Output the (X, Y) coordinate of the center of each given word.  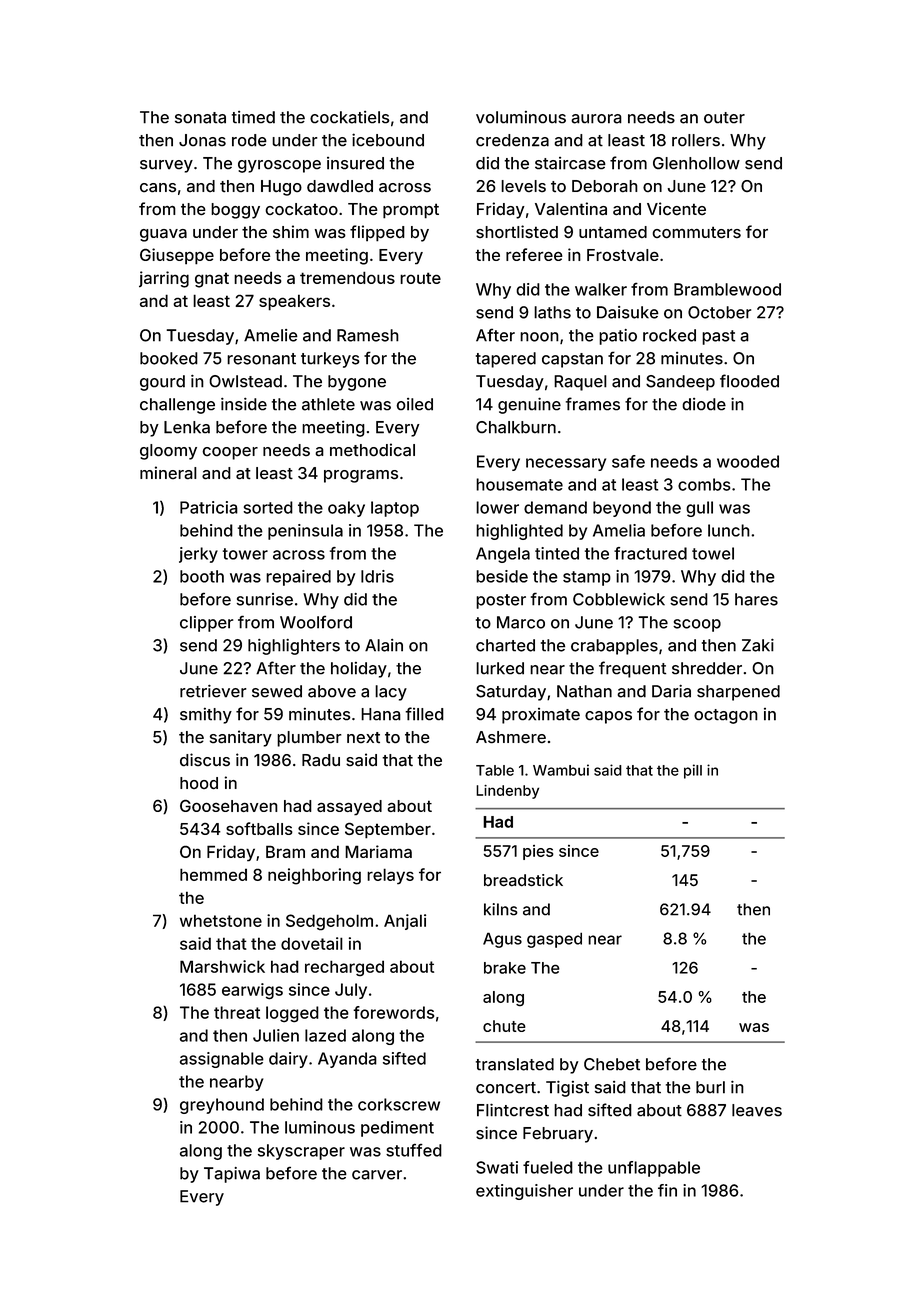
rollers (696, 140)
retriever (213, 691)
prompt (411, 211)
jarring (164, 279)
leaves (757, 1110)
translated (515, 1064)
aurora (596, 119)
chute (504, 1026)
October (719, 312)
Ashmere (511, 737)
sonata (200, 118)
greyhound (222, 1106)
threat (237, 1012)
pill (693, 771)
